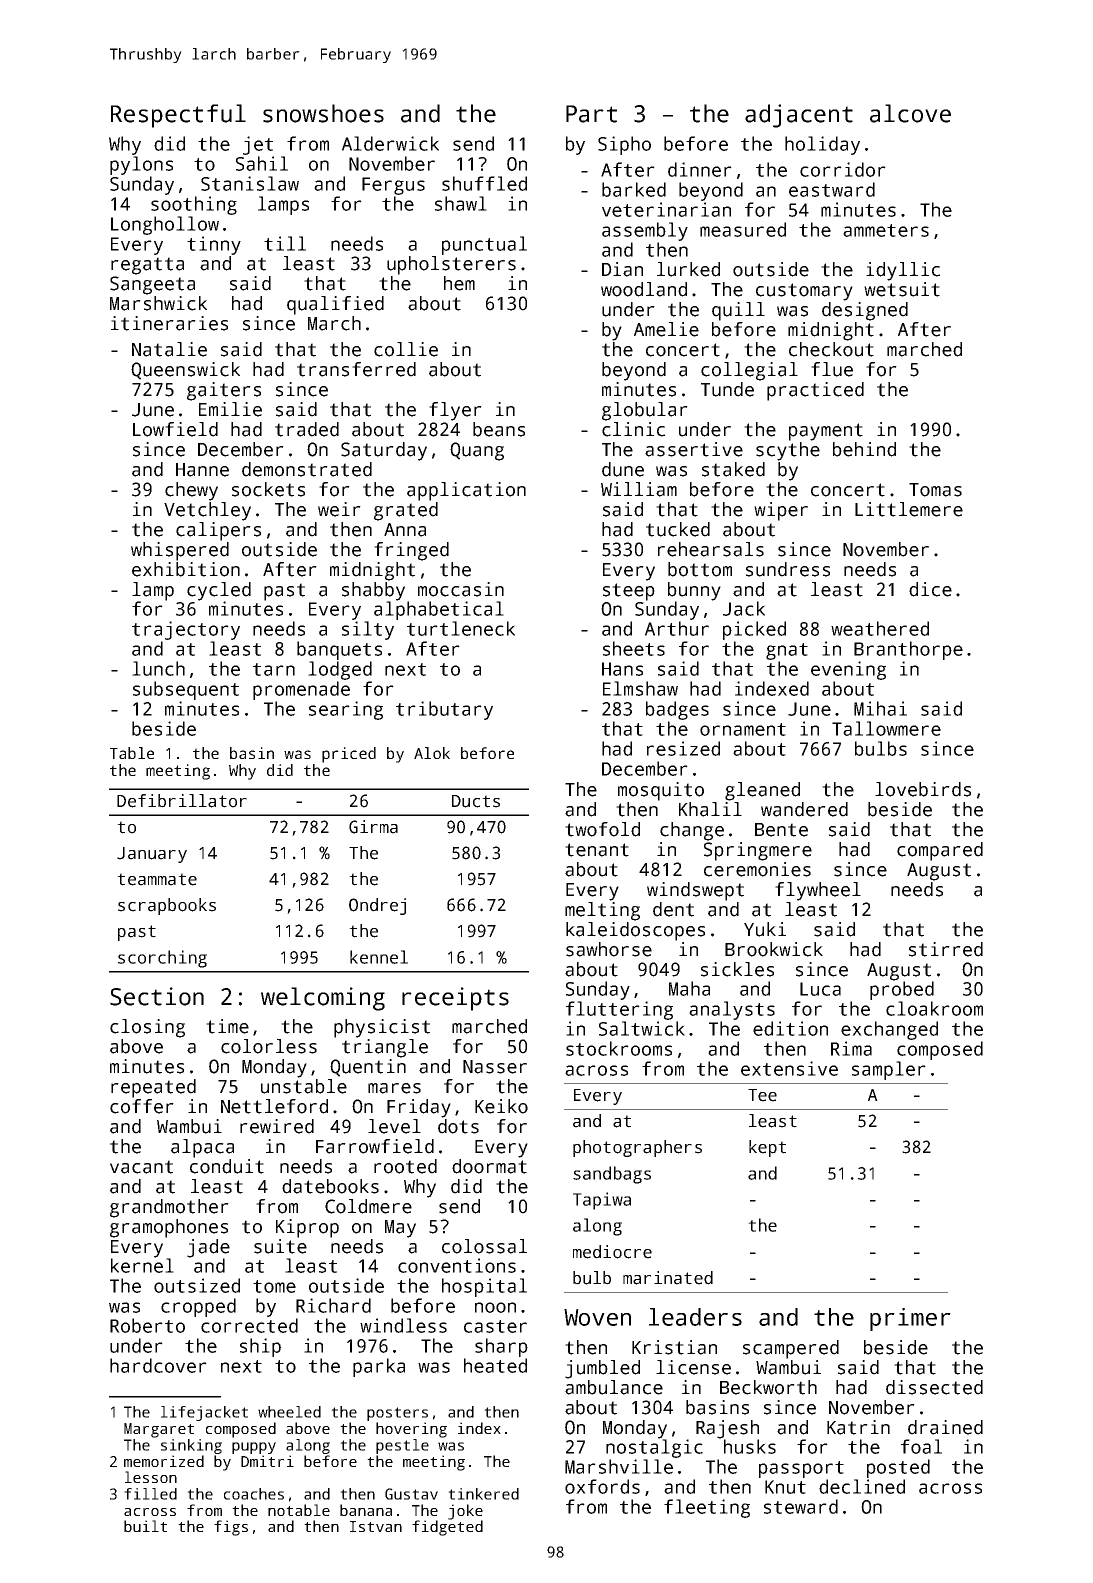 This document has width=1093, height=1583. I want to click on built, so click(145, 1526).
